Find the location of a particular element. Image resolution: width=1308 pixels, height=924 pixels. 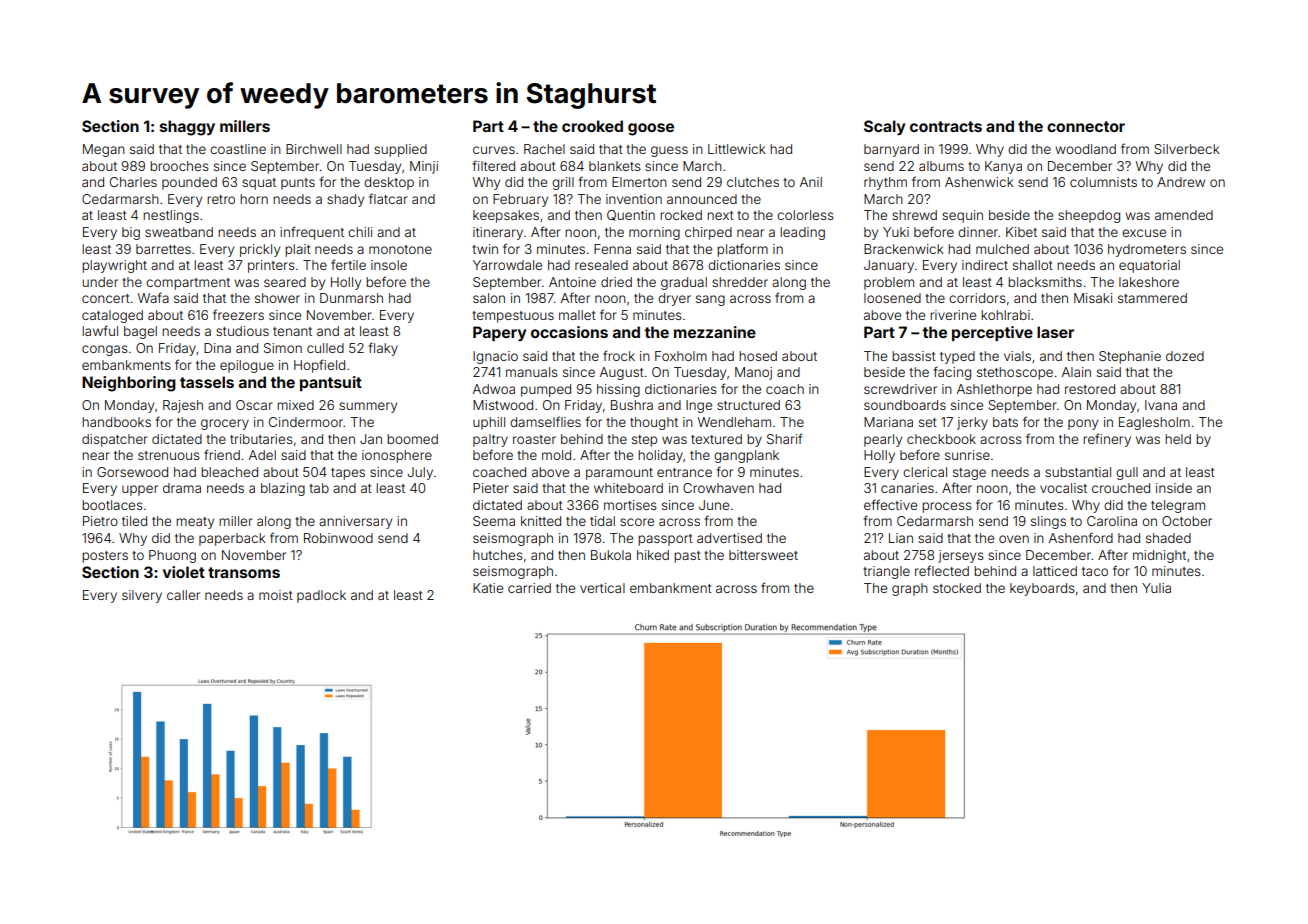

Robinwood is located at coordinates (338, 538).
